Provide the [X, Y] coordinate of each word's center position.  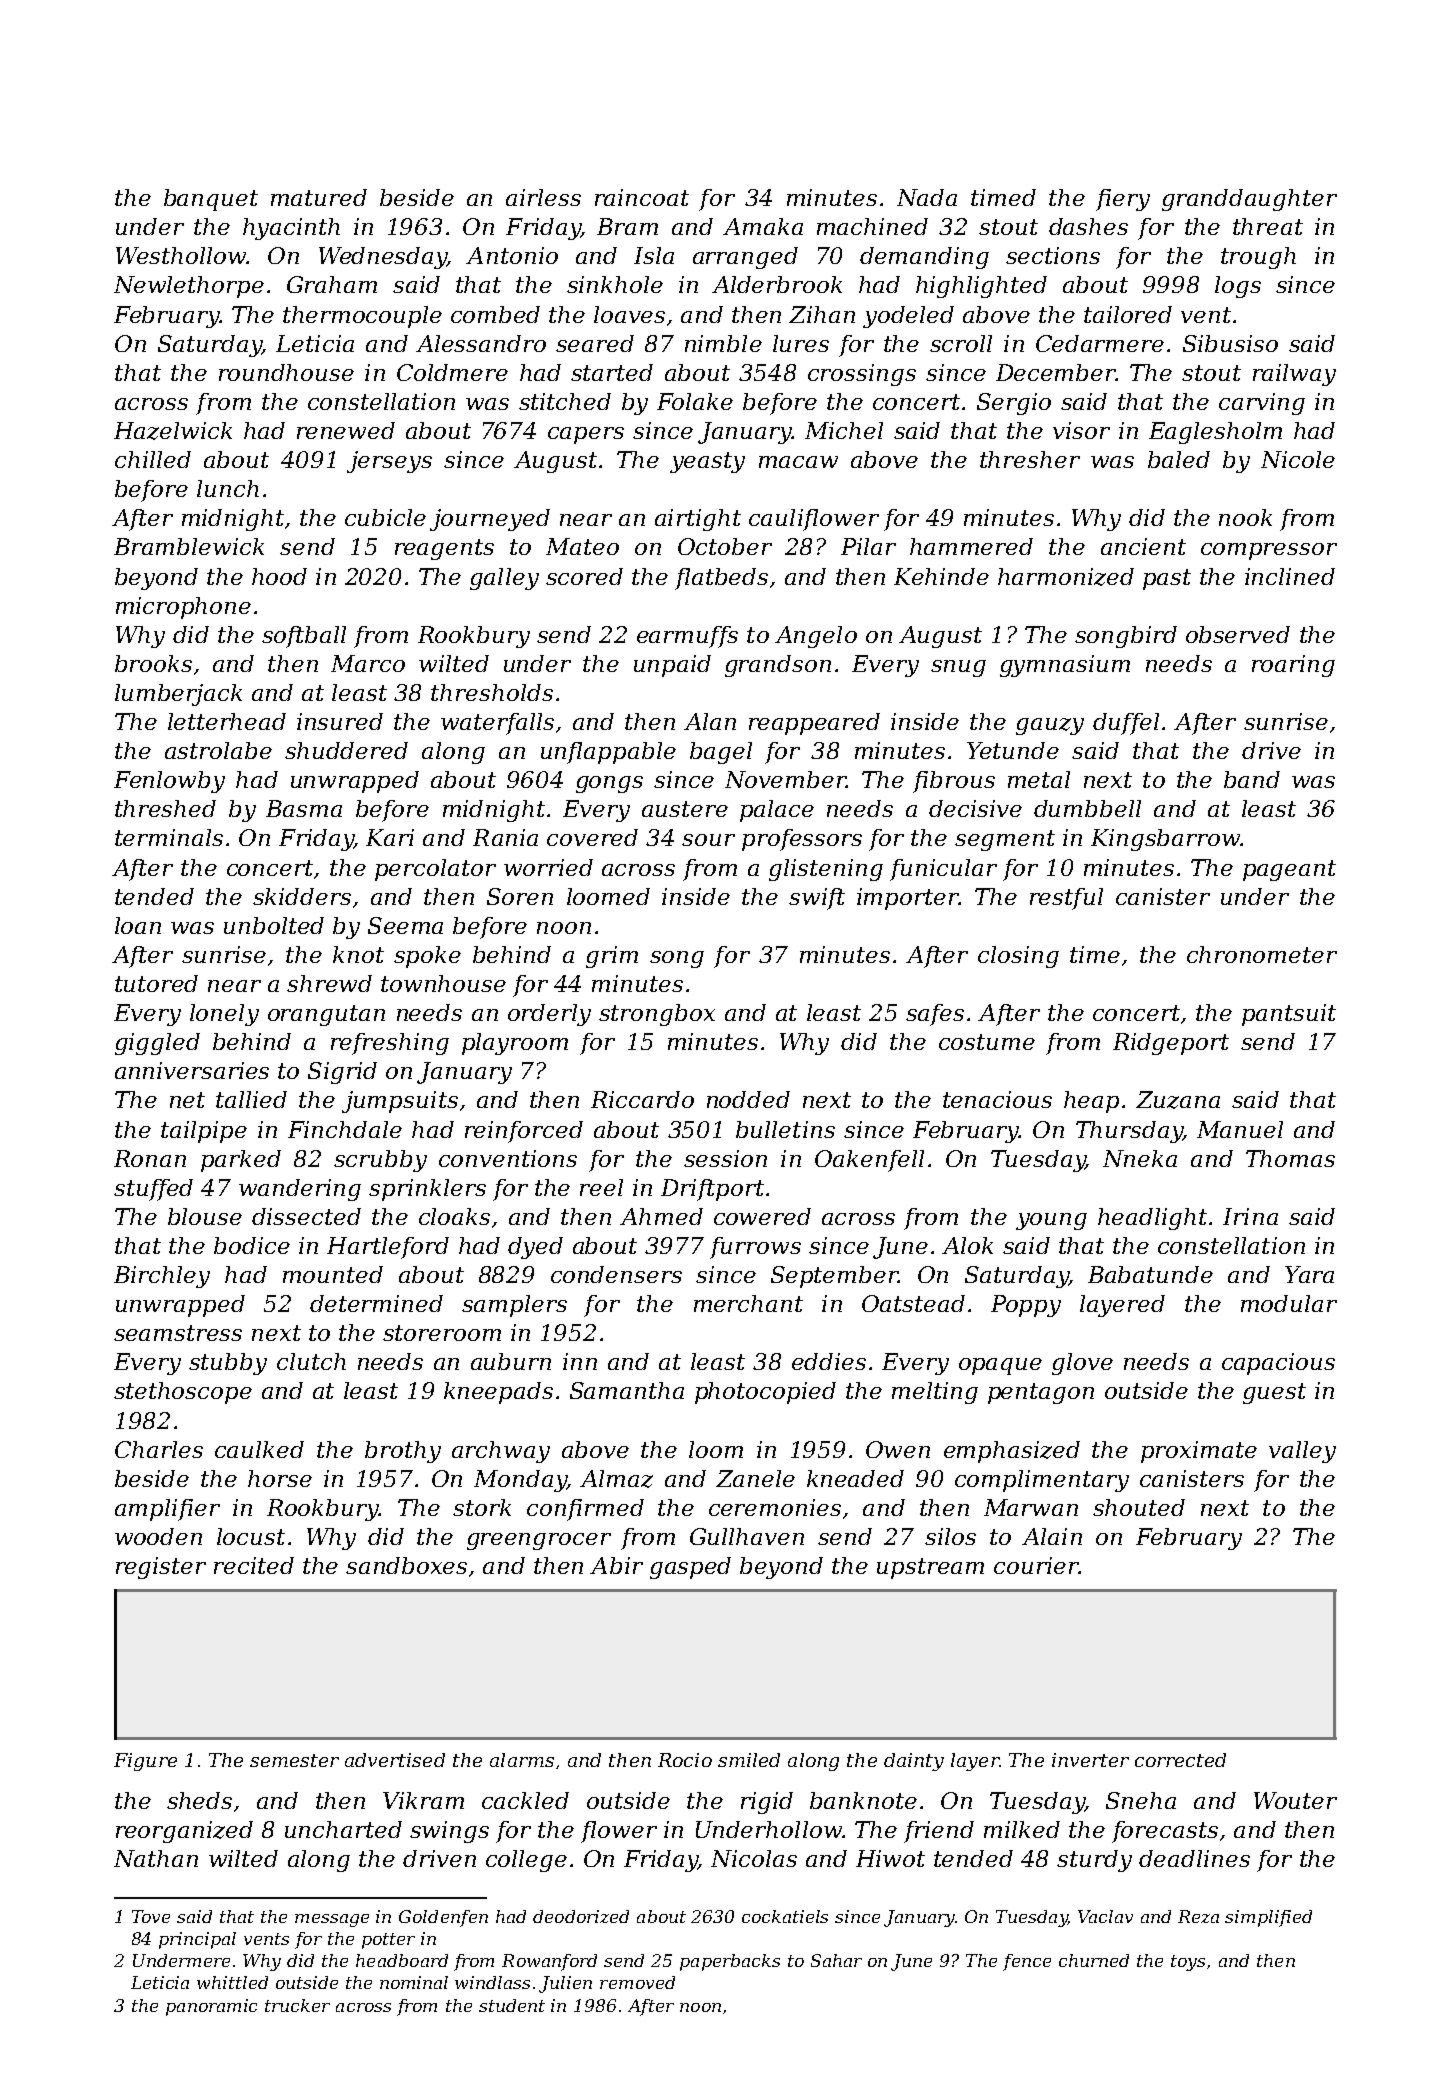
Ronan [150, 1158]
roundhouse [286, 372]
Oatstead [913, 1303]
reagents [444, 549]
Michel [844, 430]
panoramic [211, 2007]
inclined [1290, 576]
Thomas [1290, 1158]
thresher [1030, 459]
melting [935, 1393]
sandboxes [406, 1565]
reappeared [814, 724]
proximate [1199, 1452]
